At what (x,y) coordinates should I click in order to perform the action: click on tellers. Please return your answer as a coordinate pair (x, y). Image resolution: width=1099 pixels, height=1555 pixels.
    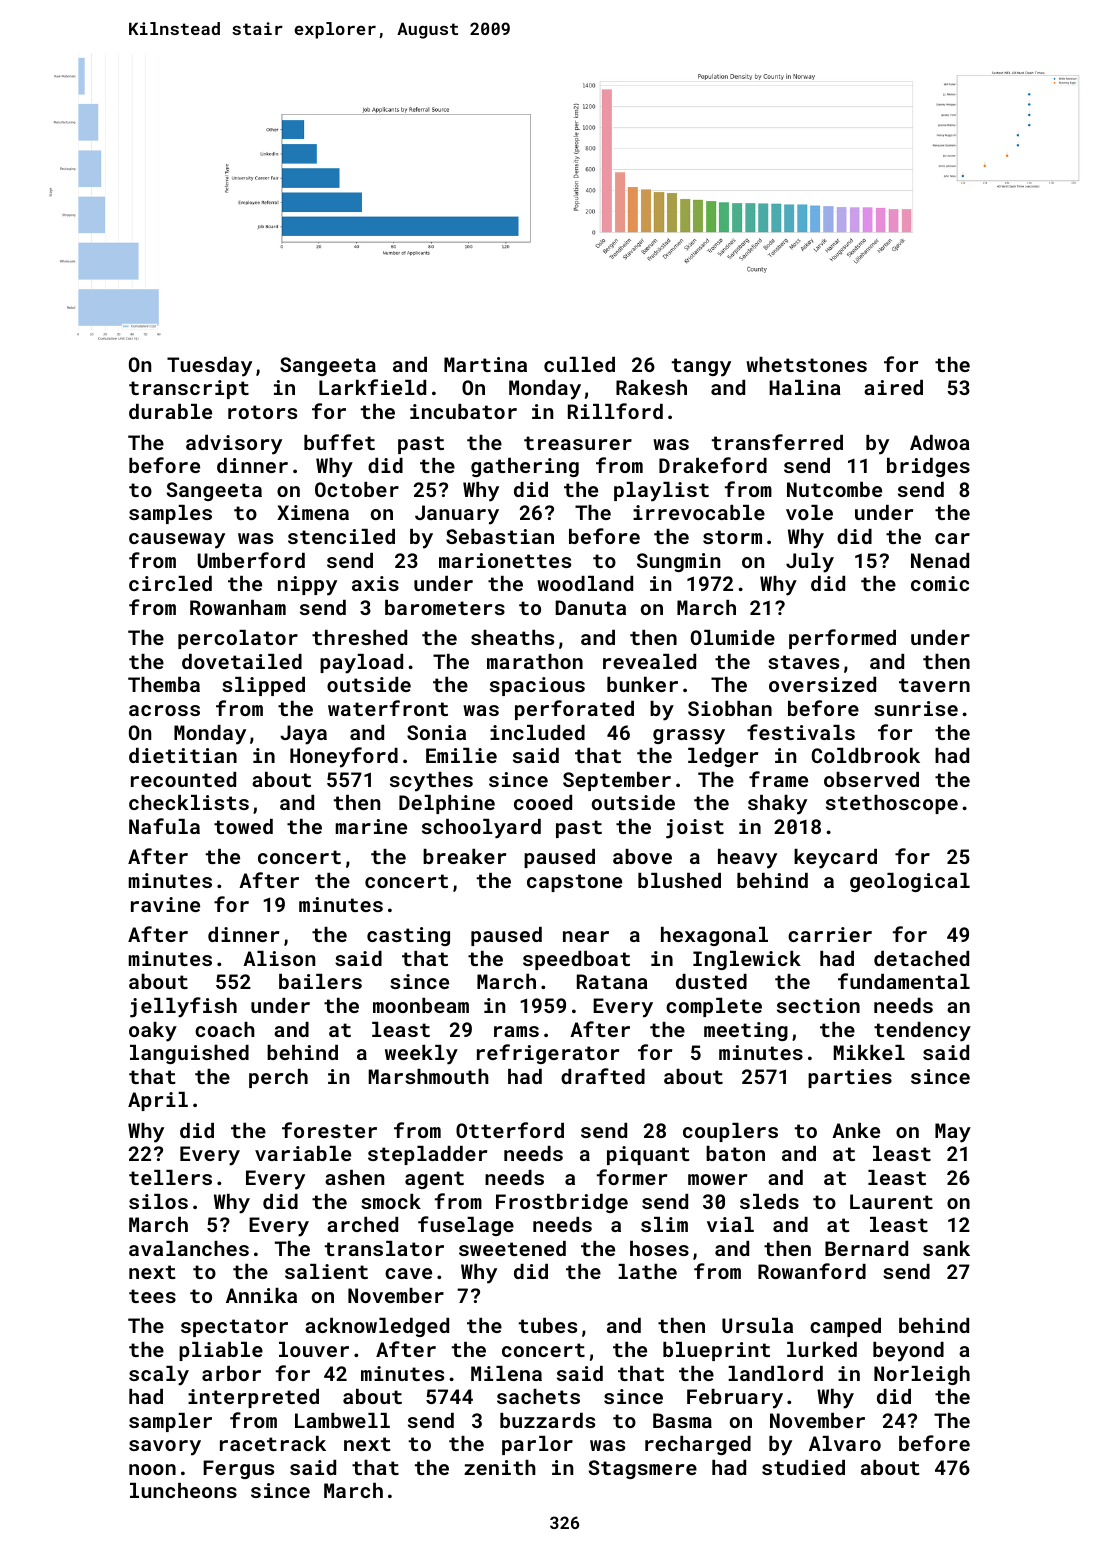
    Looking at the image, I should click on (170, 1177).
